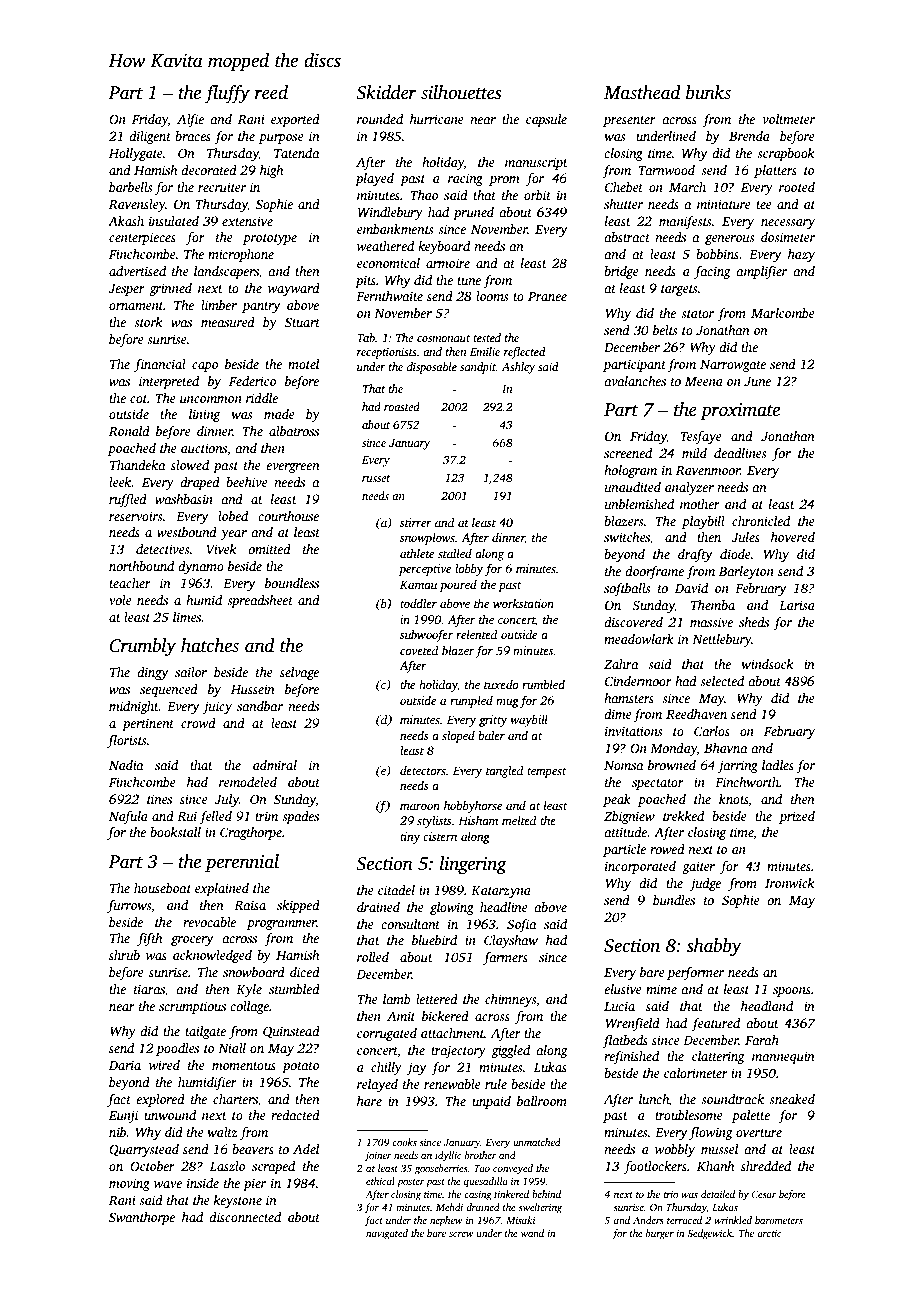  What do you see at coordinates (420, 807) in the screenshot?
I see `maroon` at bounding box center [420, 807].
